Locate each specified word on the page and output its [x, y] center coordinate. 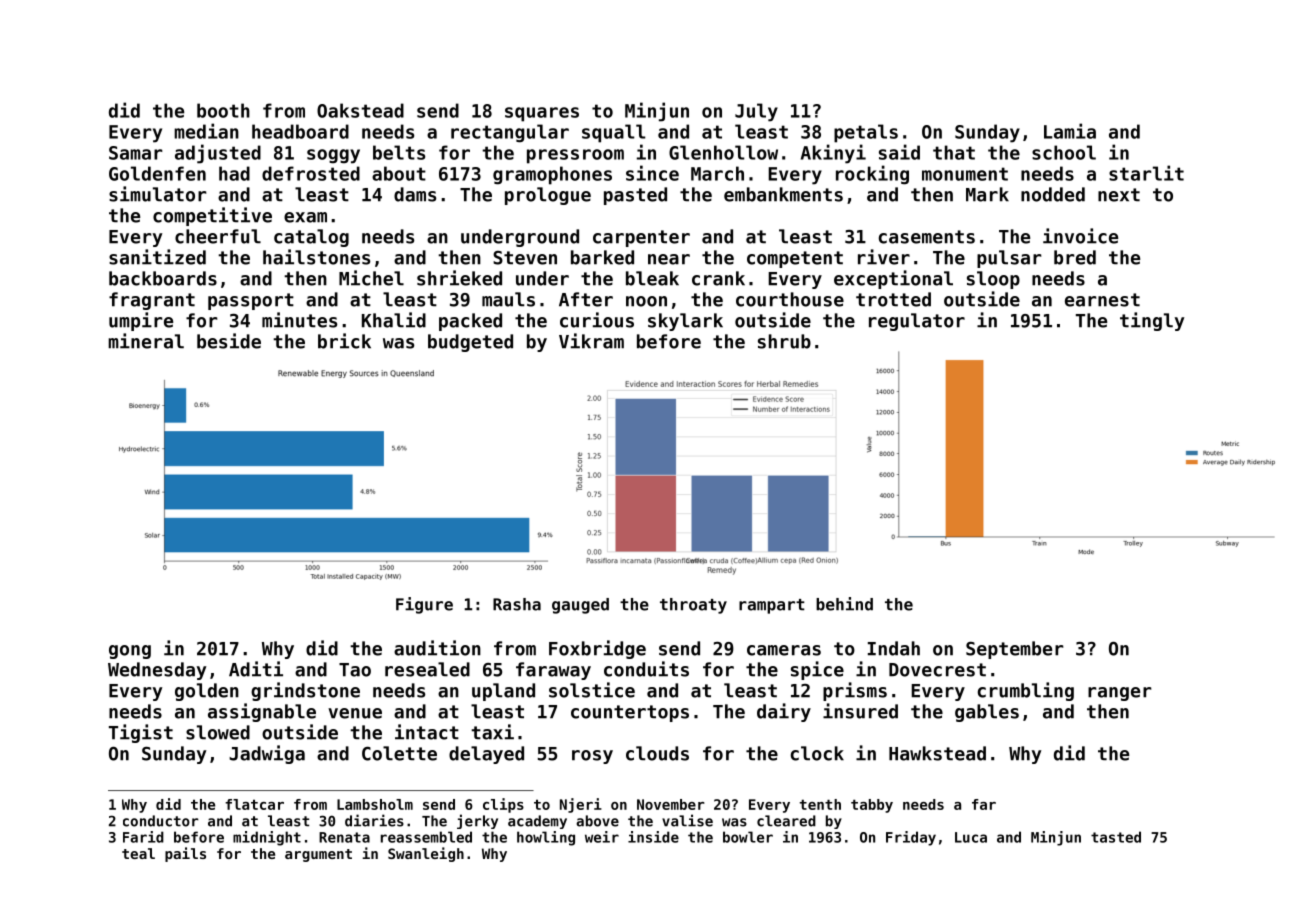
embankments [783, 194]
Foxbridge [597, 649]
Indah [894, 648]
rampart [772, 606]
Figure [424, 605]
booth [223, 110]
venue [355, 713]
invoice [1080, 236]
